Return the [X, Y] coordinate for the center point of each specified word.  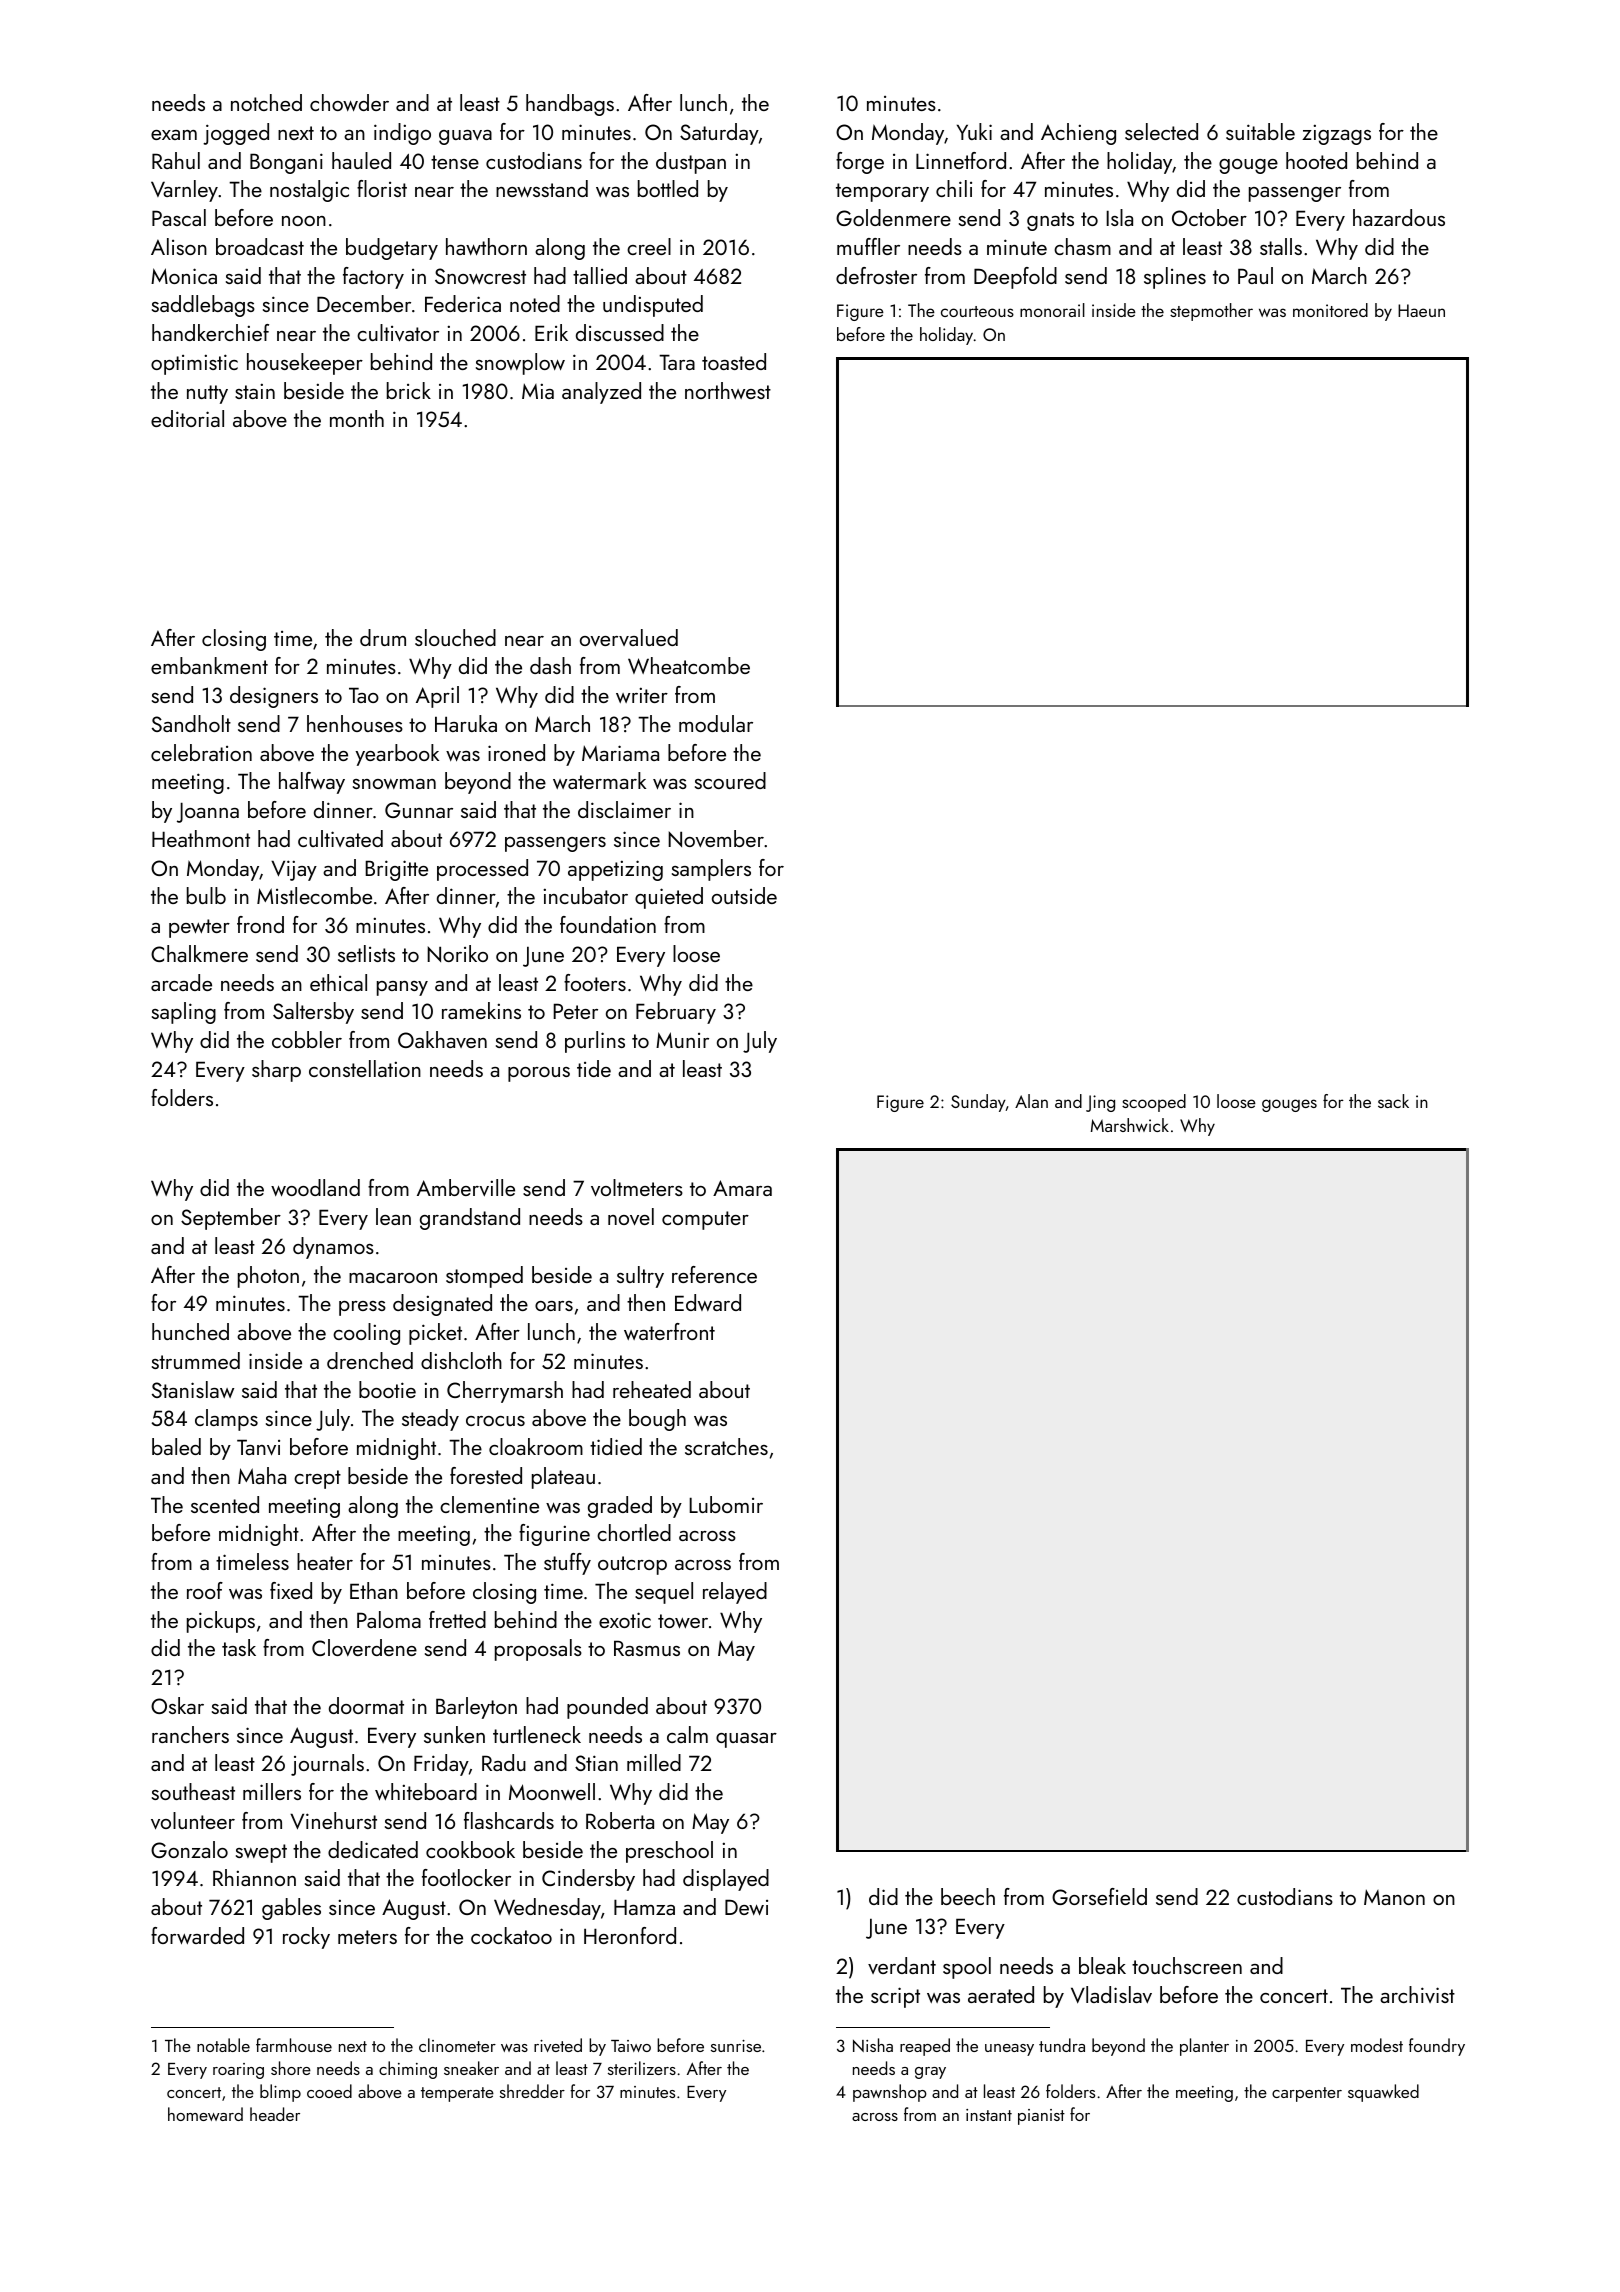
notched [266, 102]
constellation [365, 1068]
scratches [726, 1446]
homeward [205, 2114]
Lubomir [726, 1504]
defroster [876, 275]
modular [716, 723]
